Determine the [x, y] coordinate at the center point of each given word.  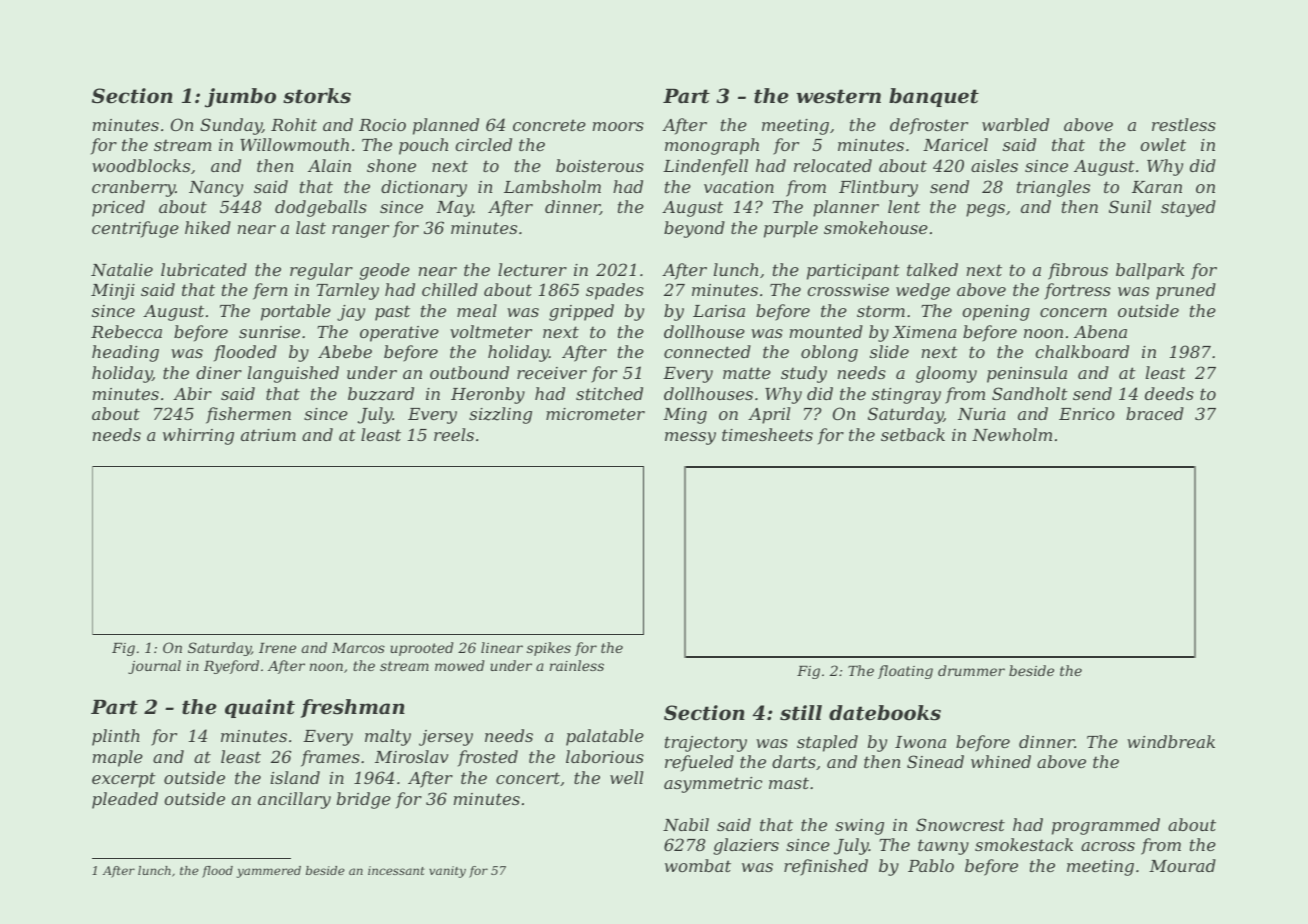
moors [618, 126]
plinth [116, 737]
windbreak [1171, 741]
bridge [364, 800]
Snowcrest [960, 824]
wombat [698, 865]
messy [690, 438]
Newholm [1012, 434]
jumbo [240, 98]
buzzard [381, 394]
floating [905, 672]
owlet [1163, 144]
